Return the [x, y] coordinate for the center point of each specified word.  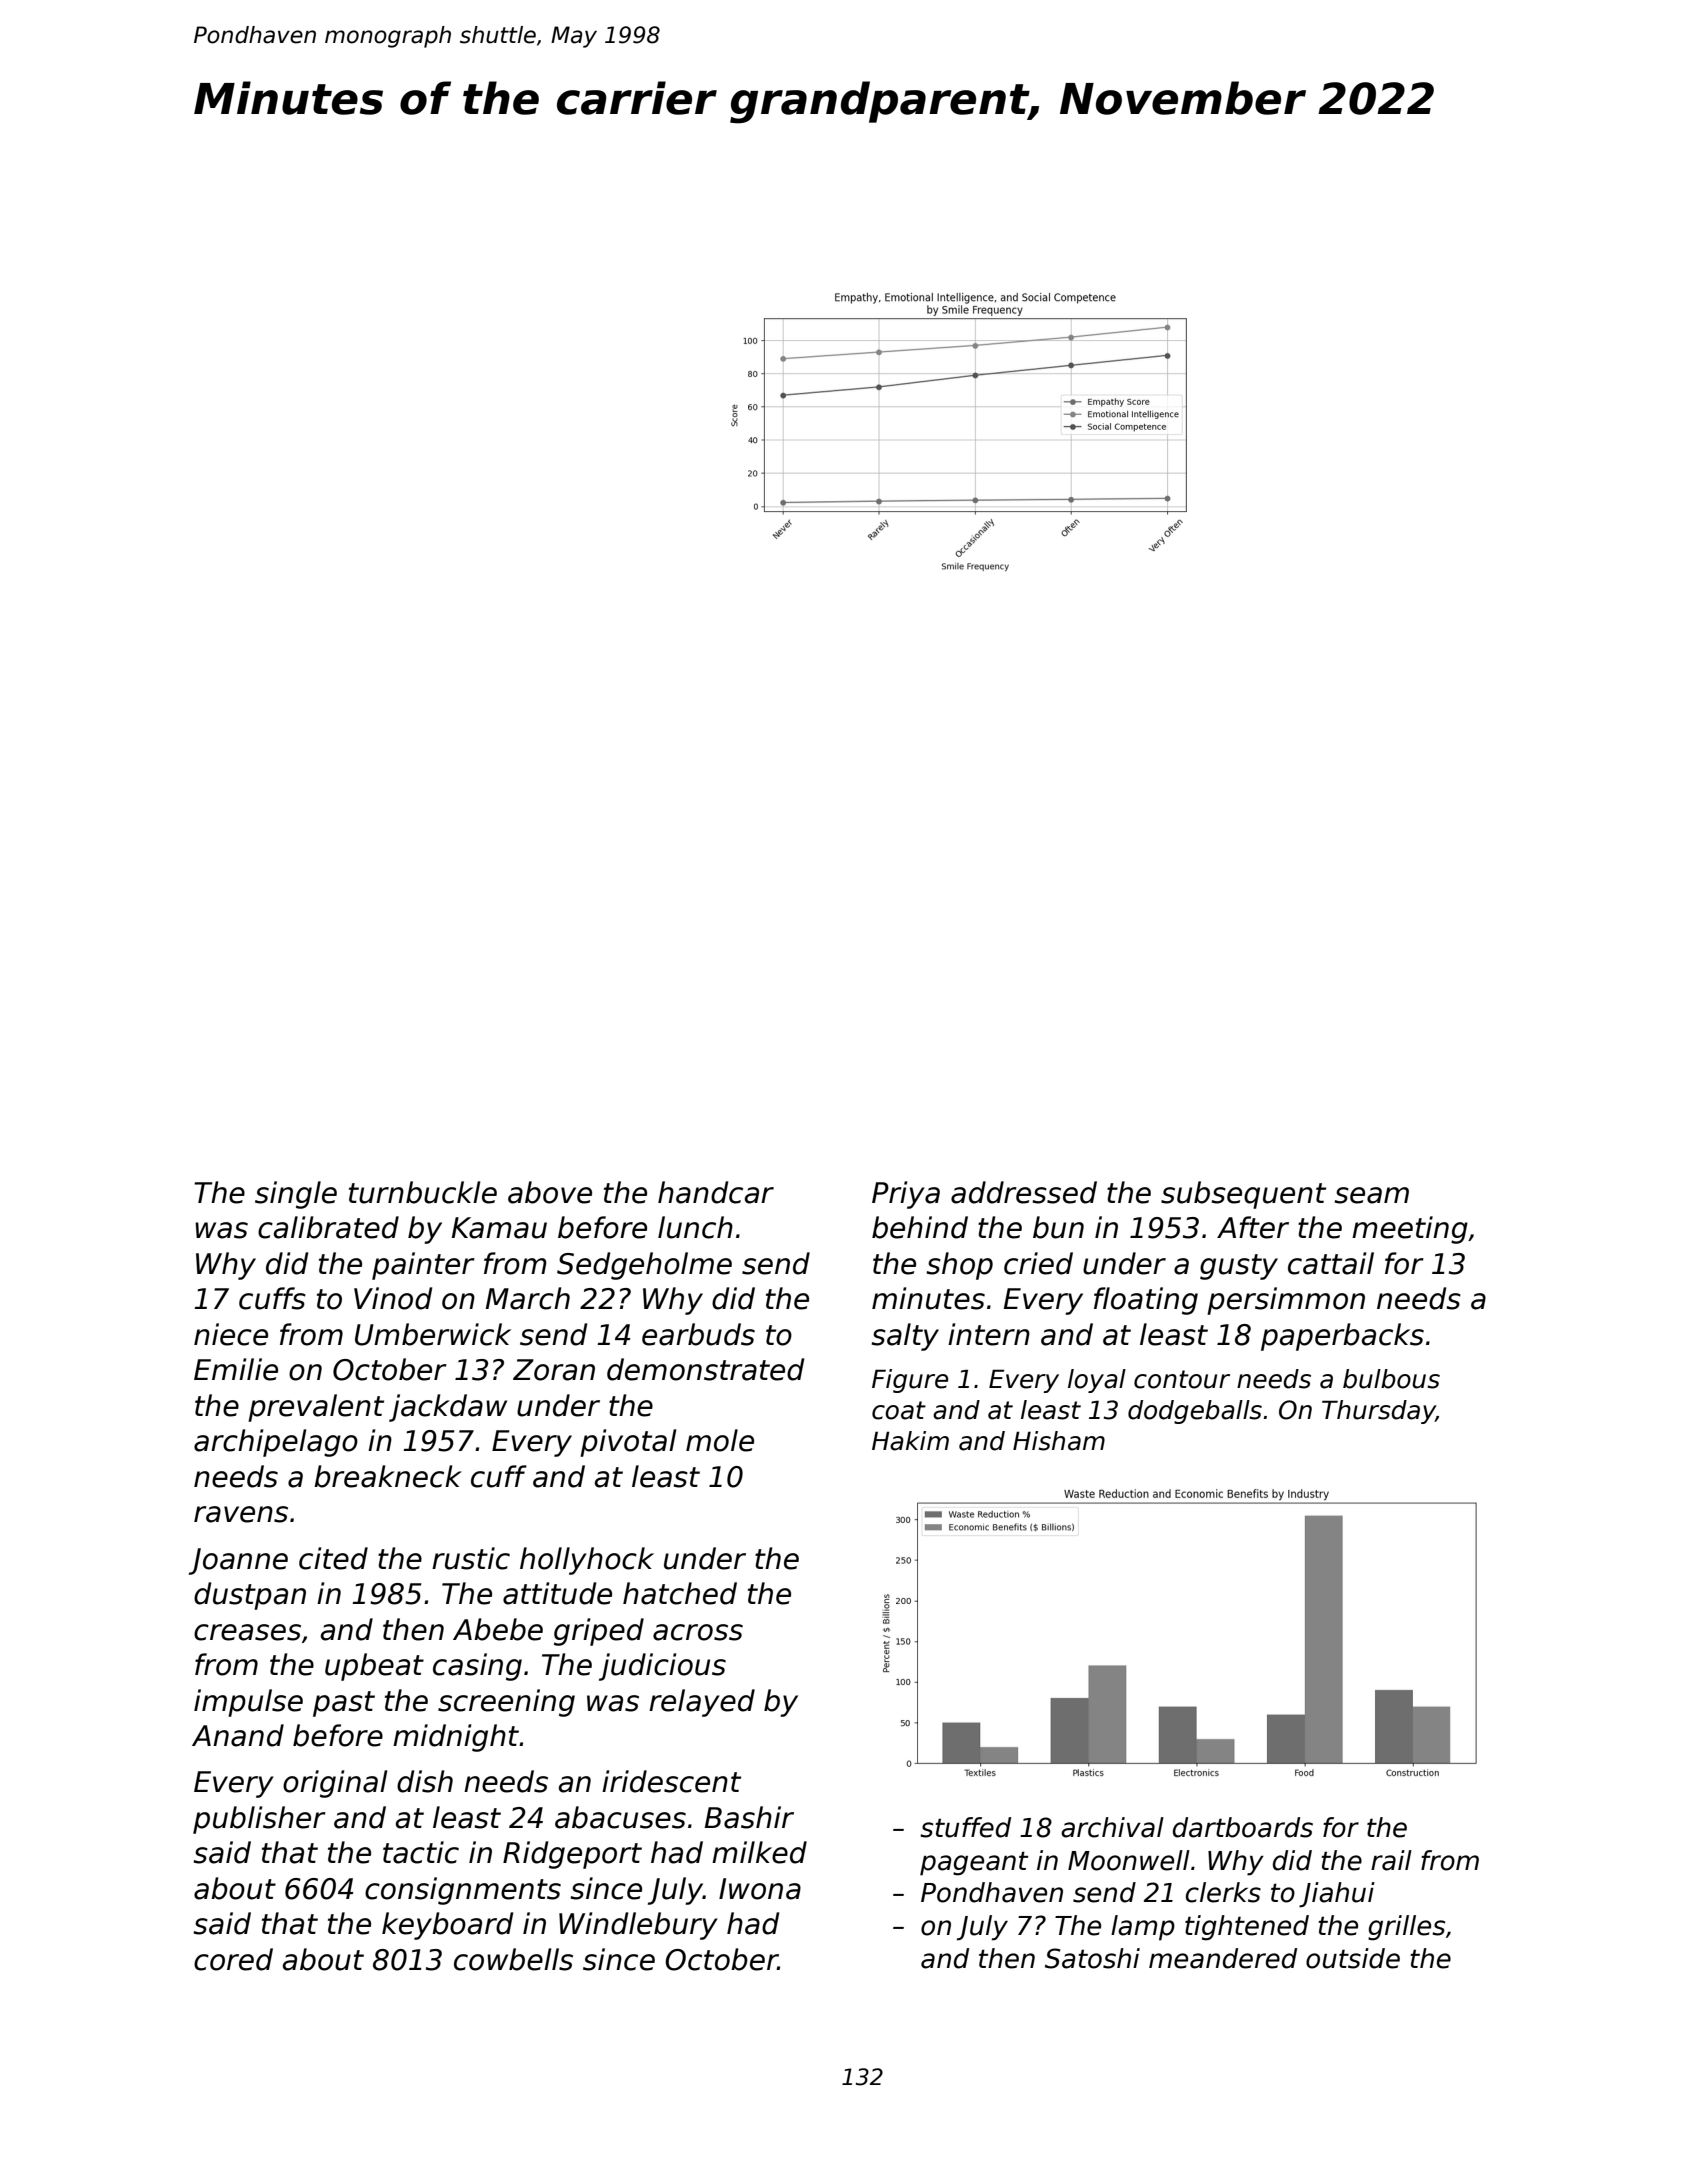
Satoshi [1092, 1958]
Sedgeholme [644, 1266]
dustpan [250, 1596]
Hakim [910, 1441]
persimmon [1286, 1301]
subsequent [1243, 1195]
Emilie [236, 1369]
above [550, 1192]
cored [233, 1959]
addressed [1024, 1192]
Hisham [1059, 1441]
